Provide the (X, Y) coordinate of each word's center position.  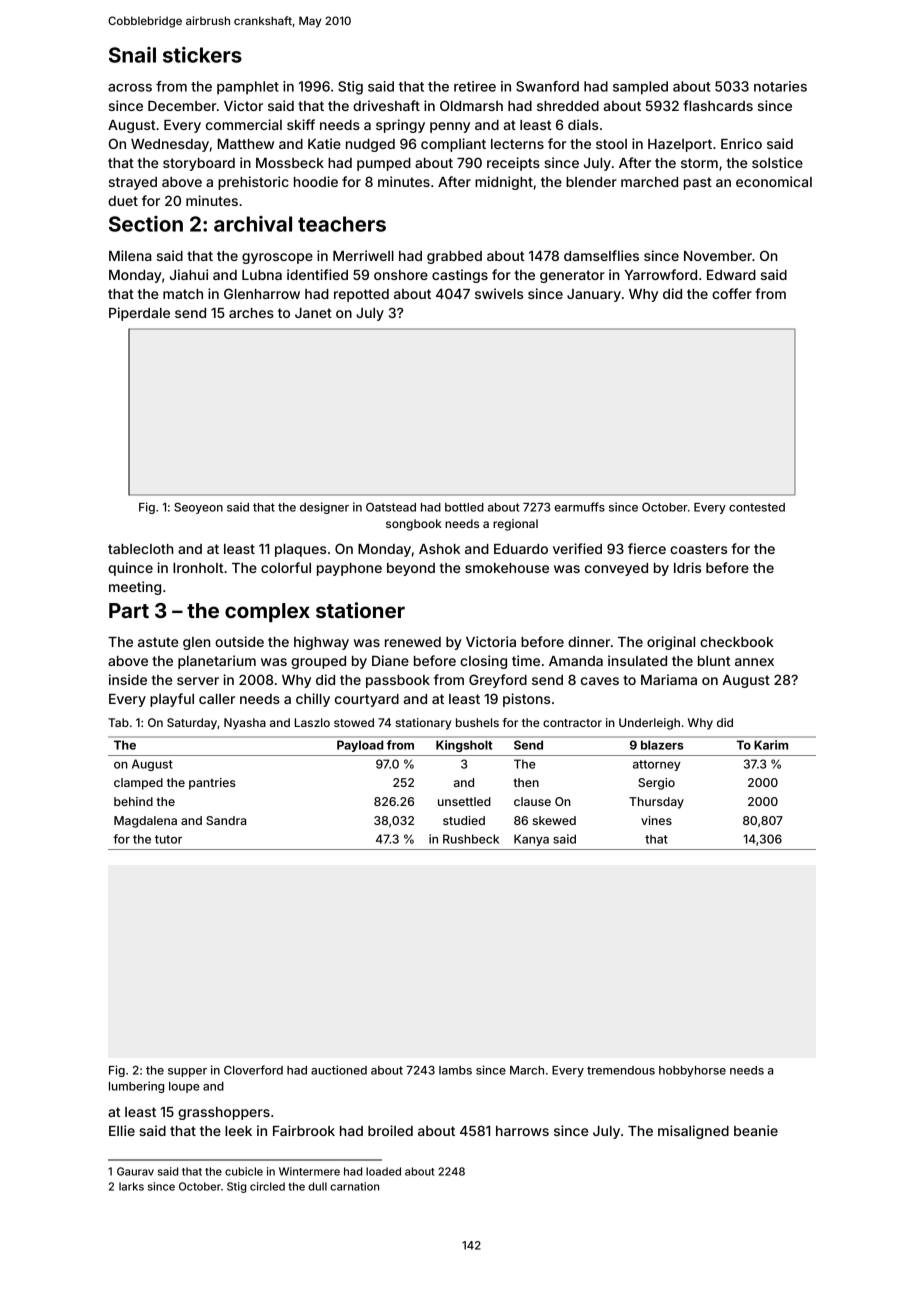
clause (532, 801)
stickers (202, 55)
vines (656, 820)
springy (400, 126)
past (698, 183)
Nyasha (245, 724)
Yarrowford (660, 274)
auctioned (339, 1070)
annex (754, 662)
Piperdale (139, 314)
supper (187, 1072)
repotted (361, 295)
